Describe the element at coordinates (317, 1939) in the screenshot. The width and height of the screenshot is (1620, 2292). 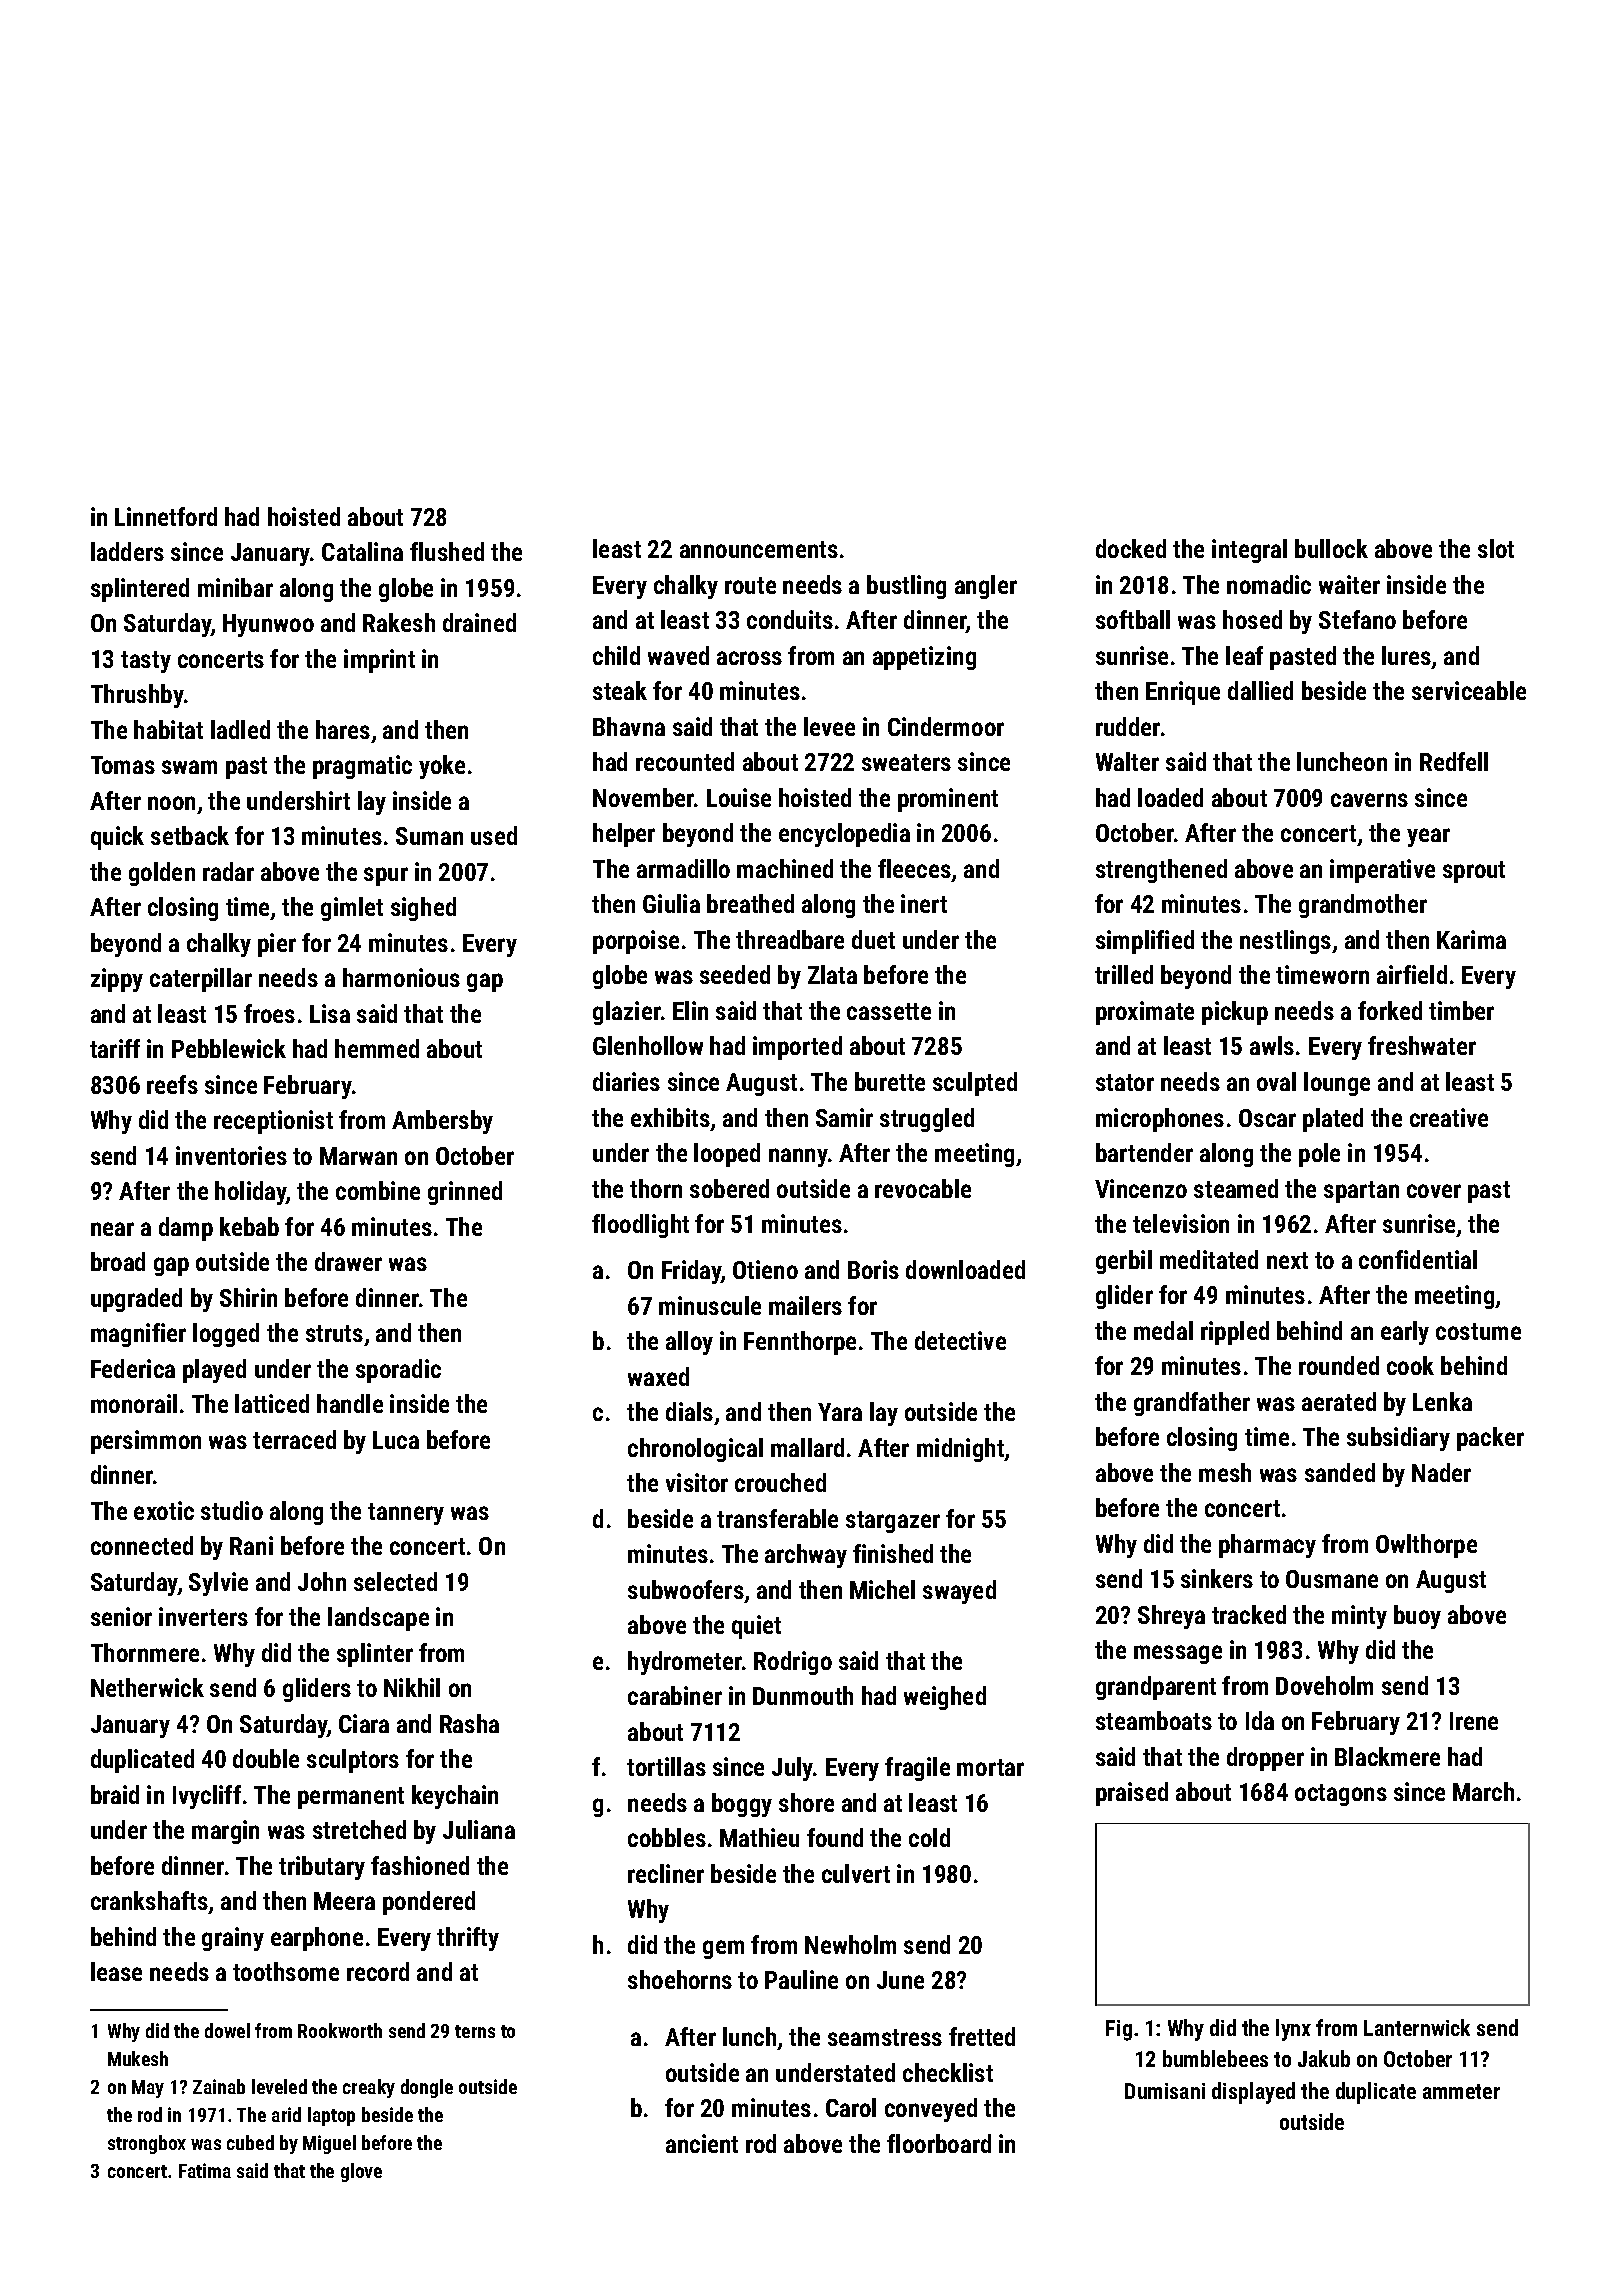
I see `earphone` at that location.
